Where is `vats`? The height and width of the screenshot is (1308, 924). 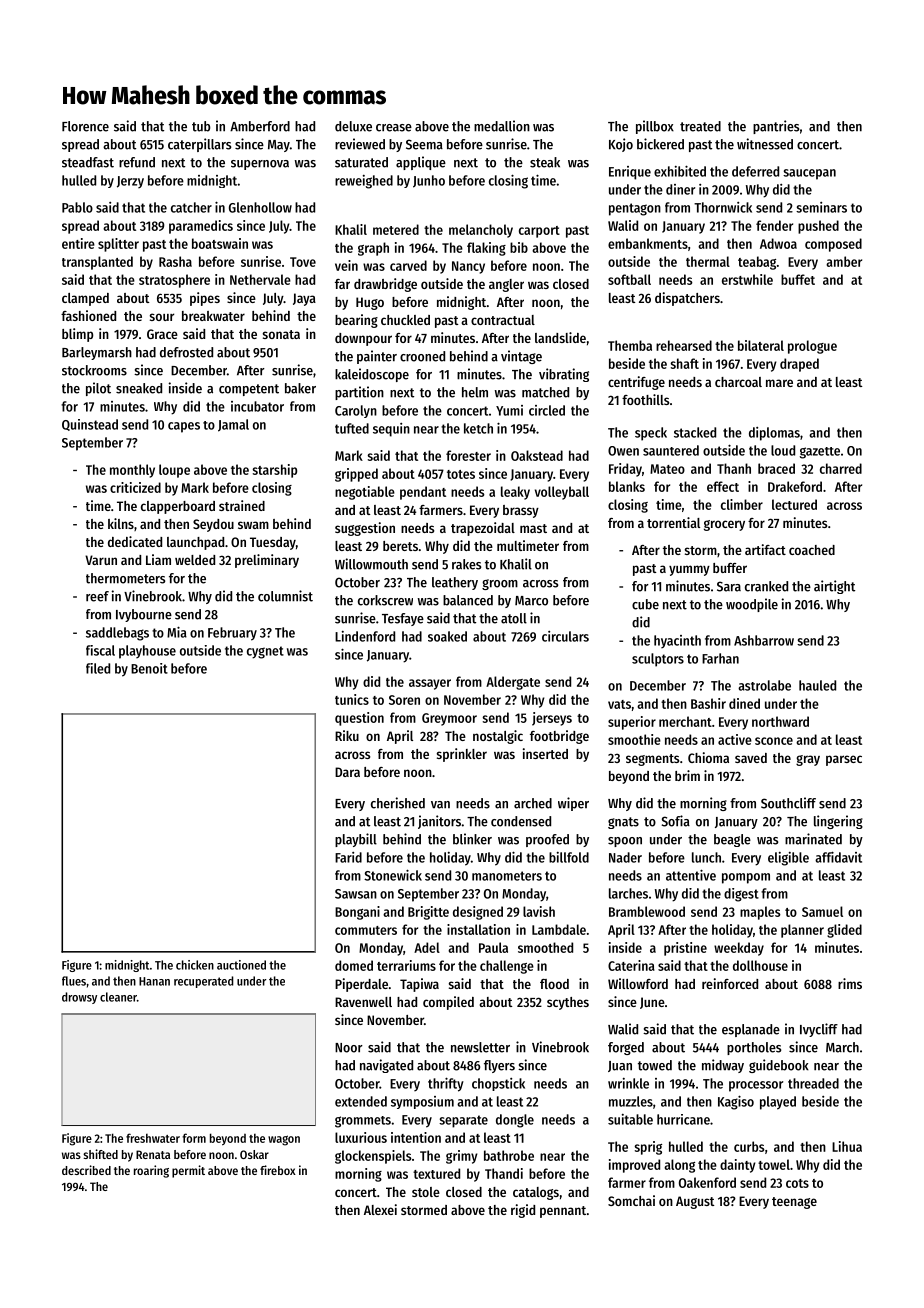
vats is located at coordinates (619, 704).
